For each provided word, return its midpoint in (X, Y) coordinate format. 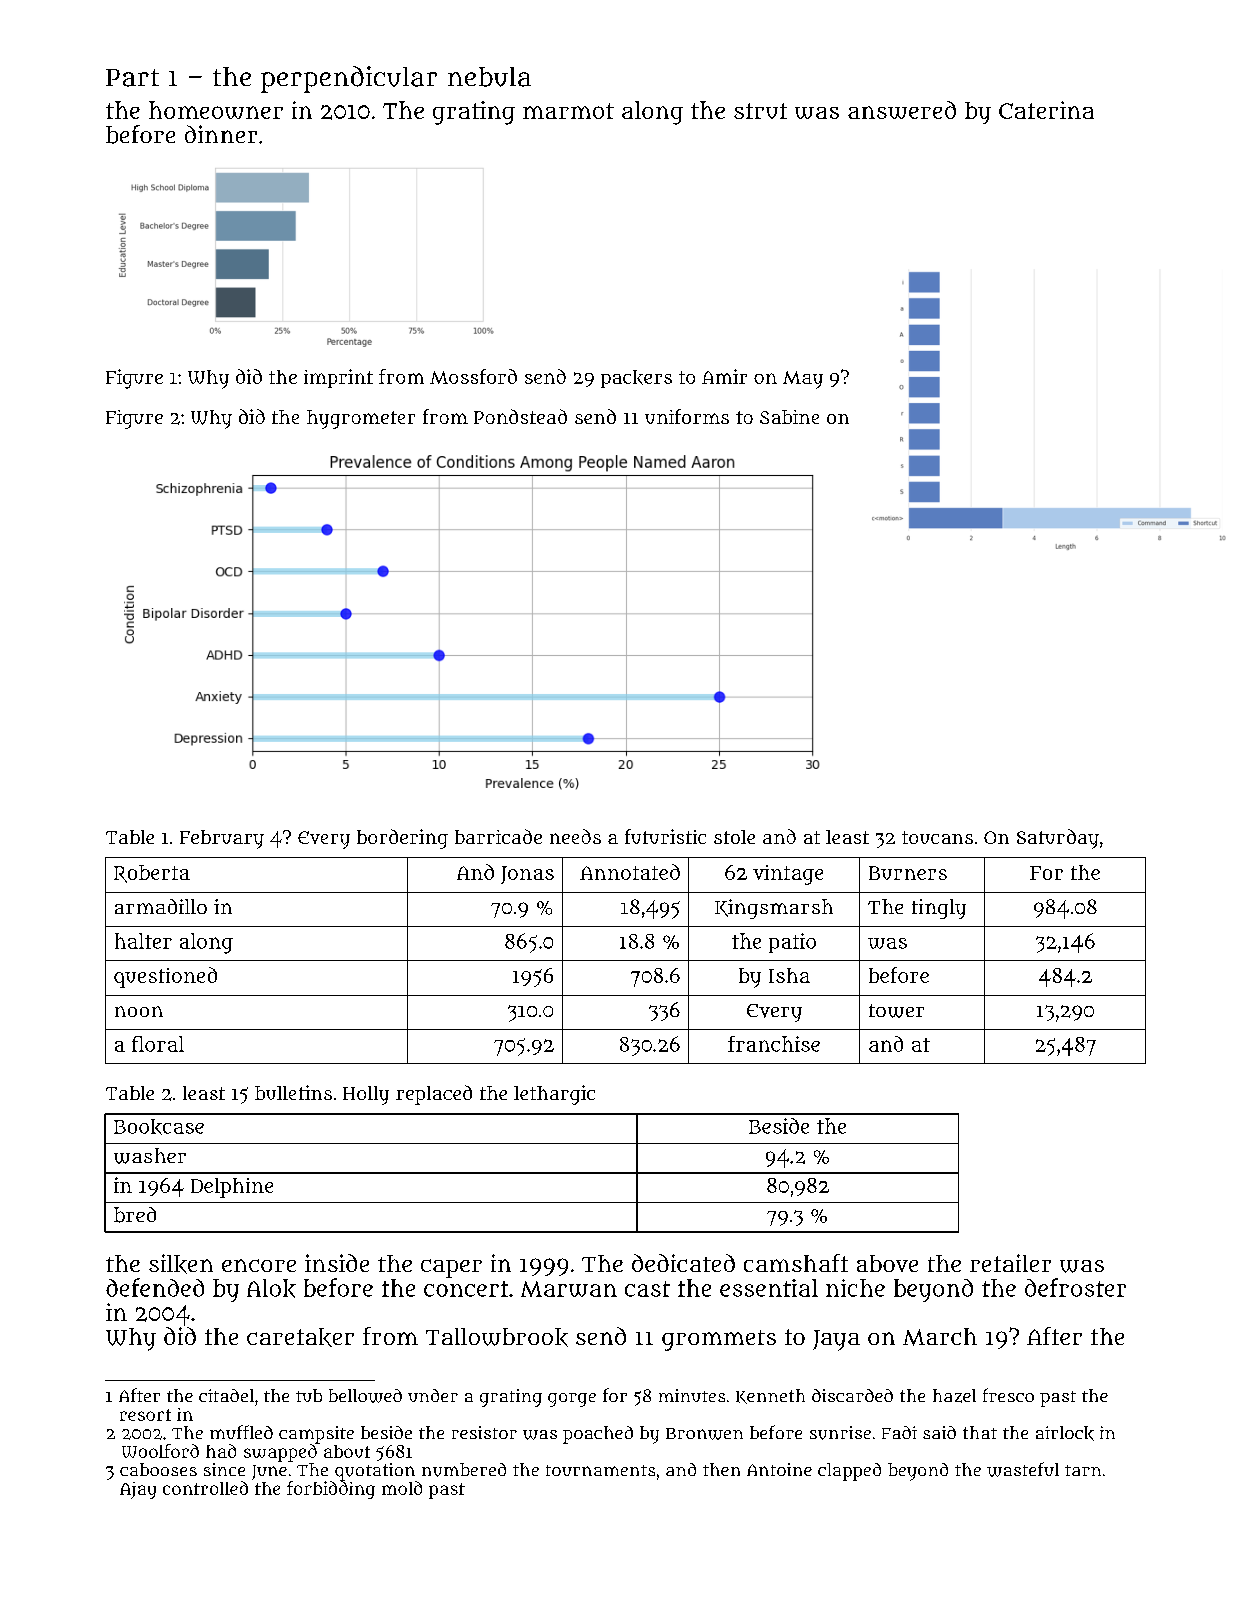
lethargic (554, 1095)
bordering (402, 839)
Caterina (1046, 110)
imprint (338, 378)
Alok (271, 1288)
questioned (165, 977)
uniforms (687, 416)
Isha (789, 975)
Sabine (789, 417)
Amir (724, 376)
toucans (937, 837)
